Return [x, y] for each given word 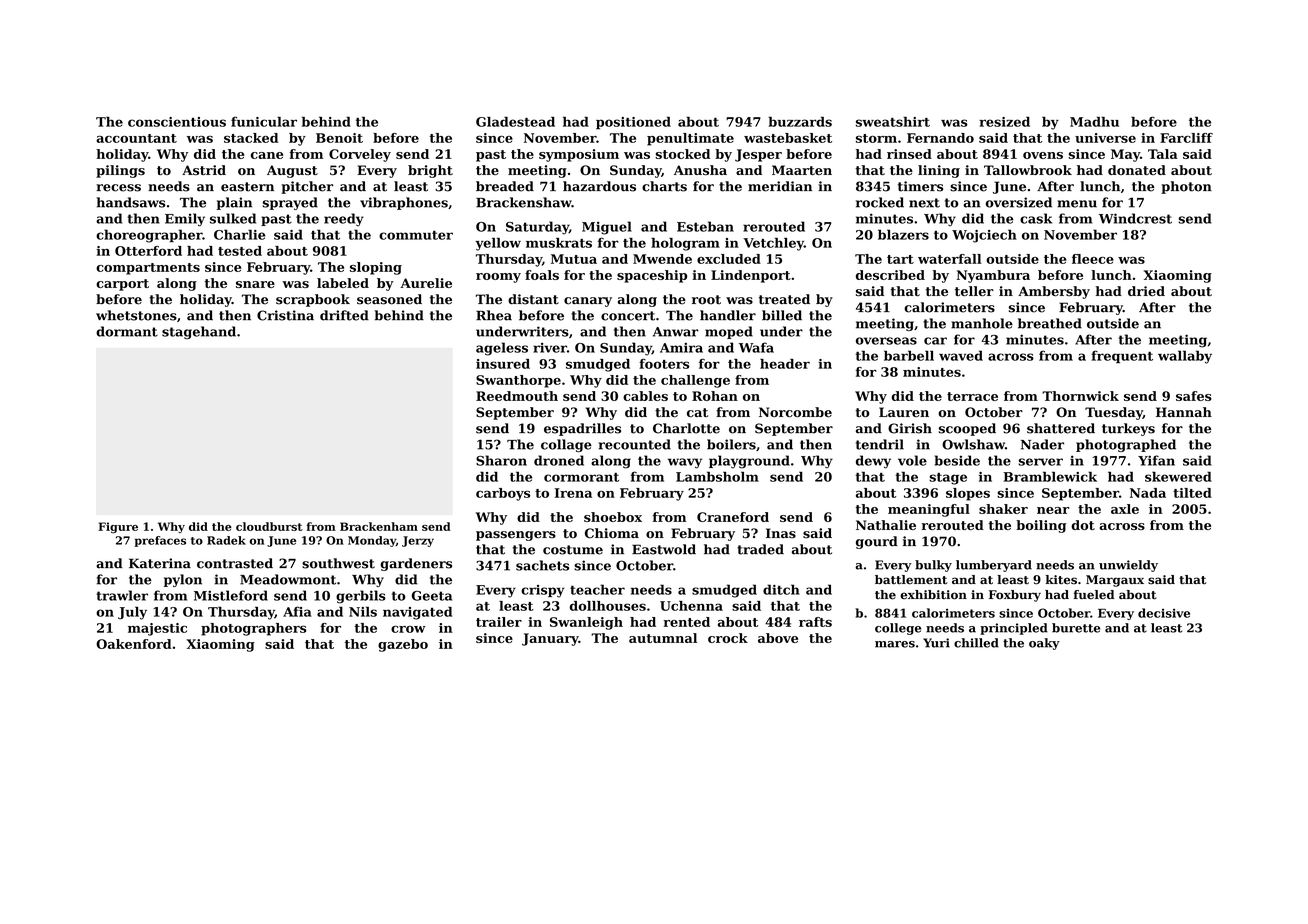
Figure [118, 528]
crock [728, 638]
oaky [1044, 644]
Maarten [802, 170]
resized [1004, 122]
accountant [136, 138]
